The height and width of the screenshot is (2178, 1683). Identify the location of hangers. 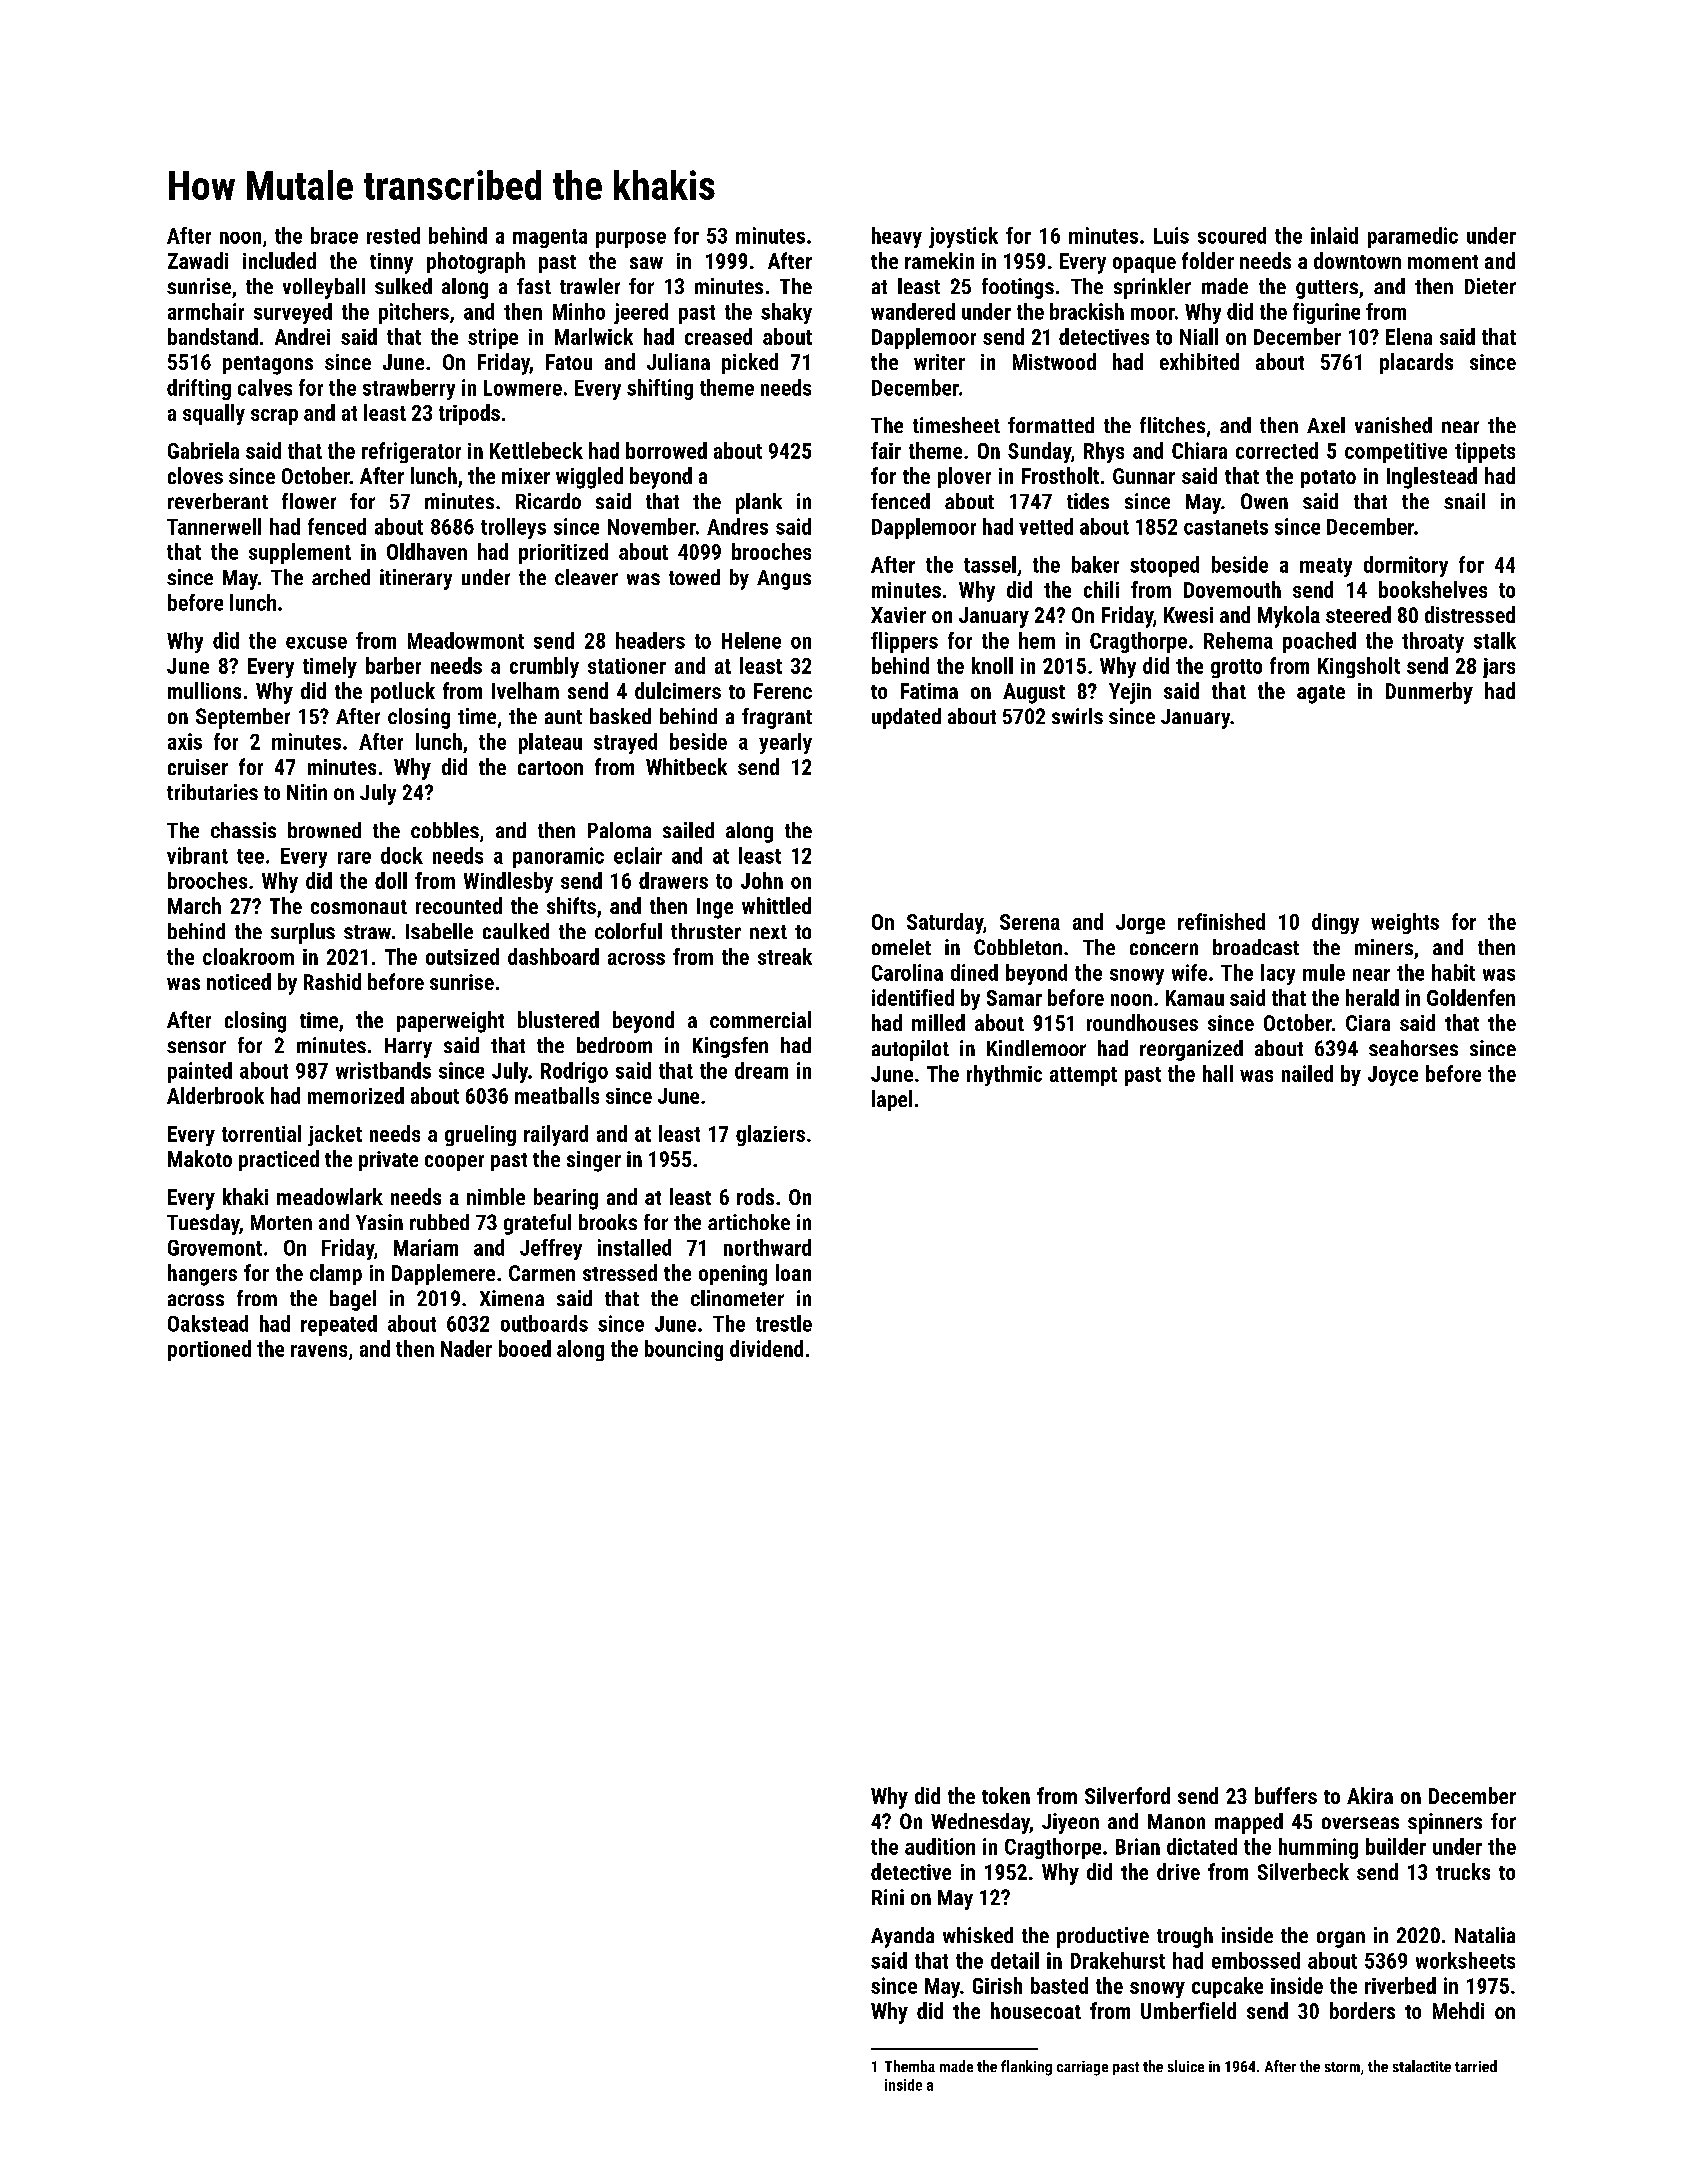
(202, 1275).
